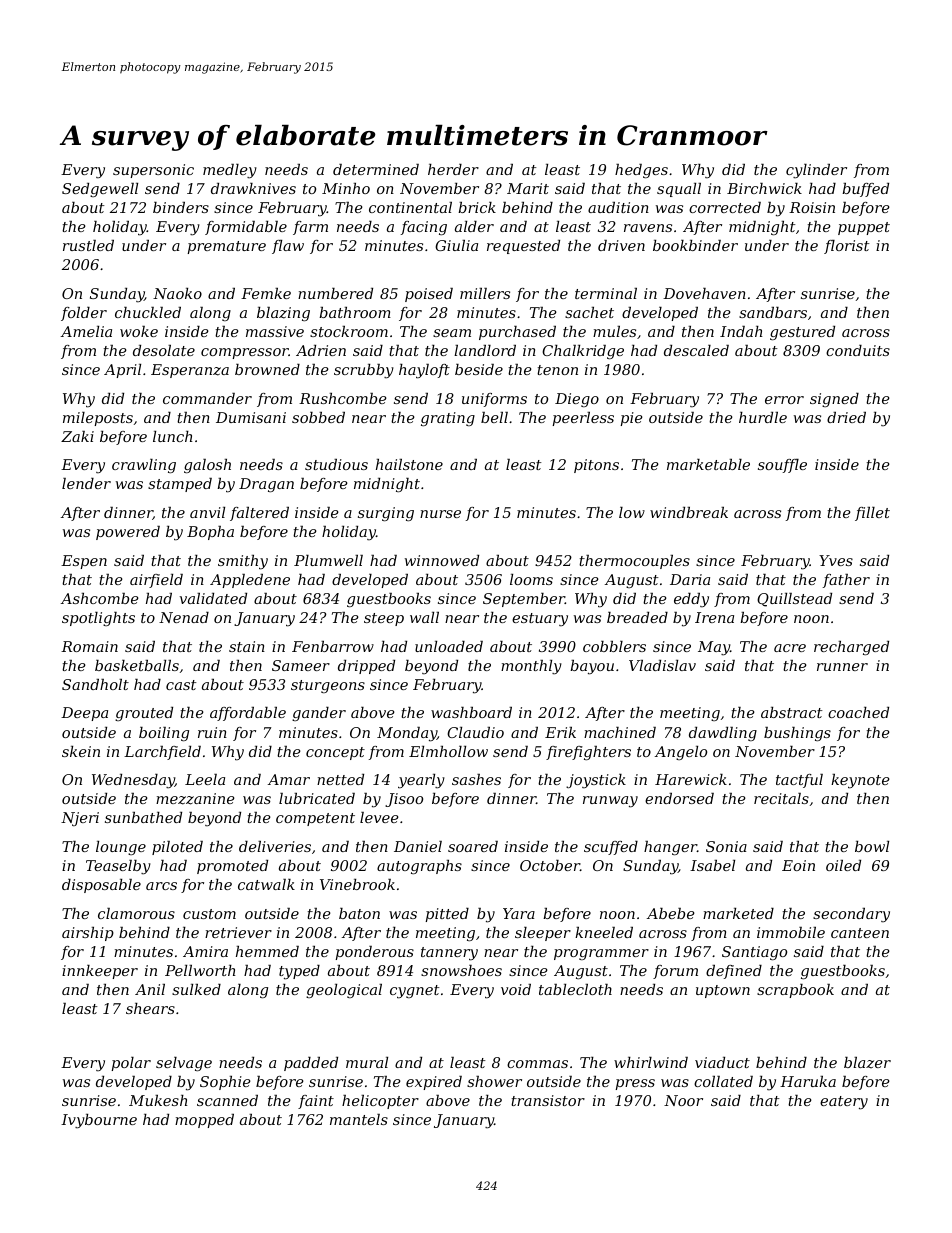  I want to click on formidable, so click(246, 228).
